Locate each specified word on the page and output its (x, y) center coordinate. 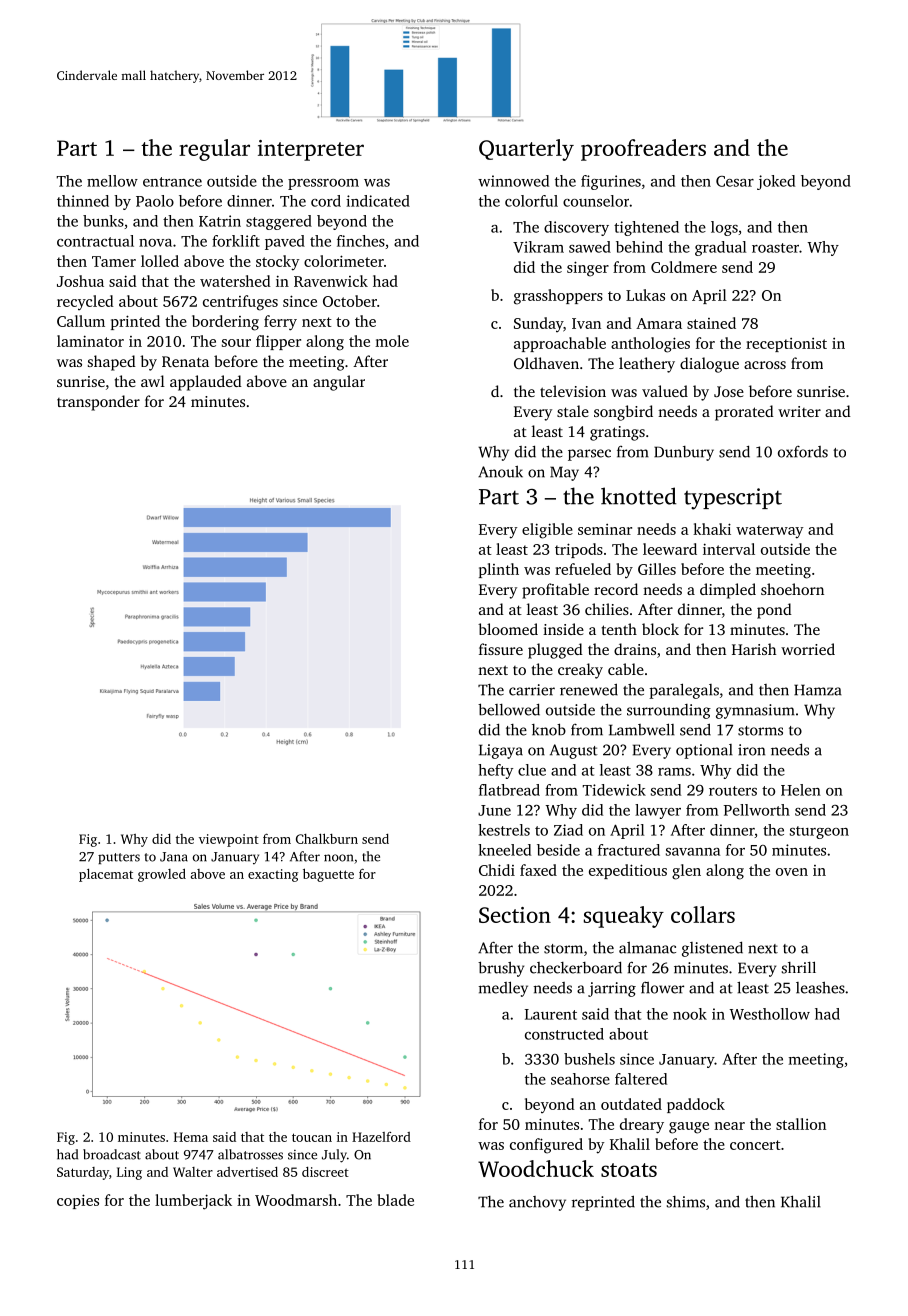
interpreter (311, 150)
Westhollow (770, 1014)
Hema (191, 1137)
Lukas (645, 295)
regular (214, 150)
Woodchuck (536, 1168)
